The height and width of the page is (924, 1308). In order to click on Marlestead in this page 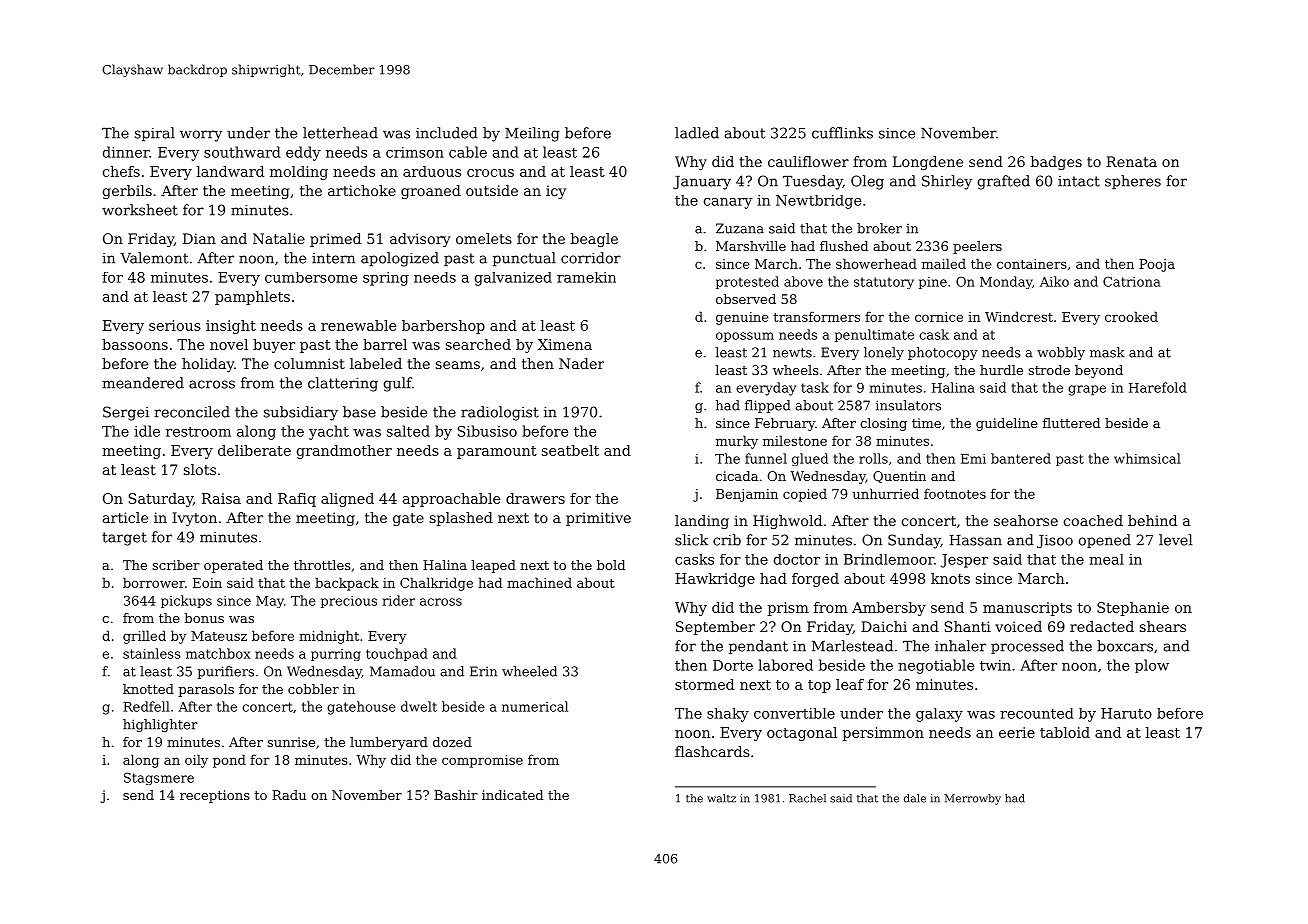, I will do `click(852, 646)`.
